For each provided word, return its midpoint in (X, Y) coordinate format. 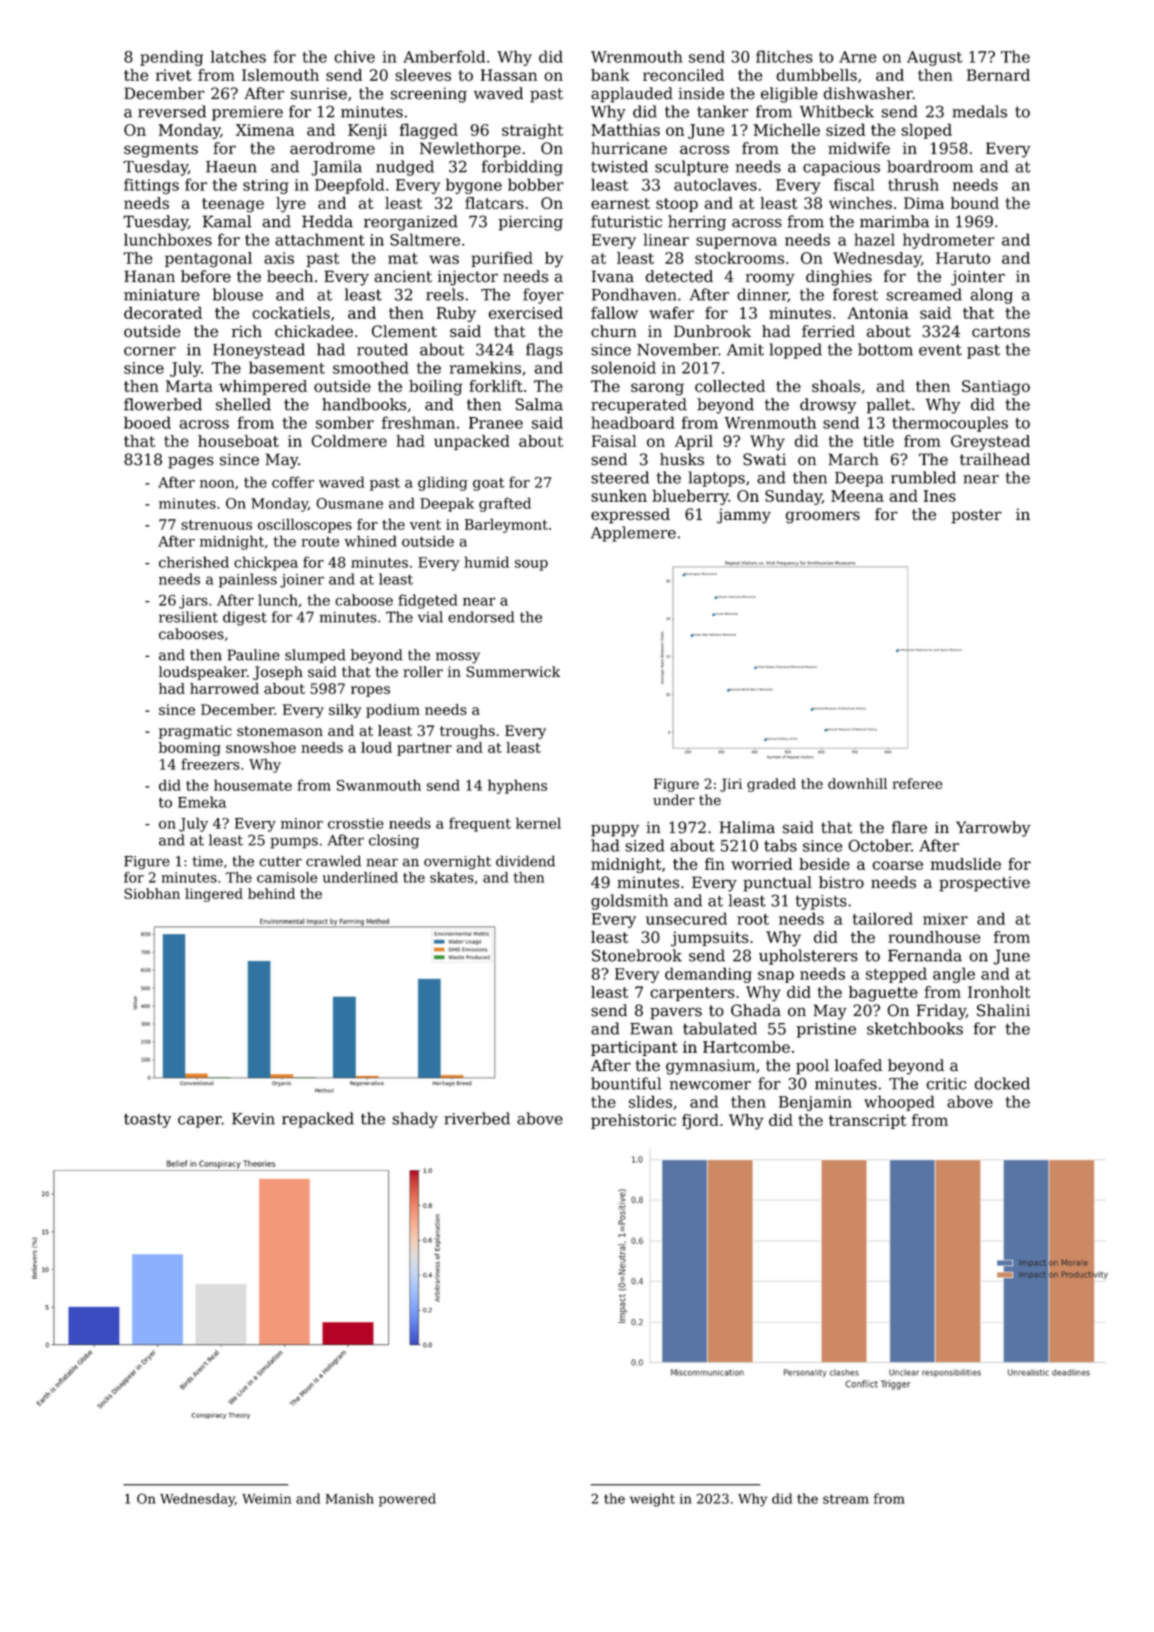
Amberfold (444, 56)
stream (846, 1499)
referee (917, 783)
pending (171, 58)
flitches (784, 56)
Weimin (266, 1499)
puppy (615, 830)
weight (652, 1500)
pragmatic (195, 732)
